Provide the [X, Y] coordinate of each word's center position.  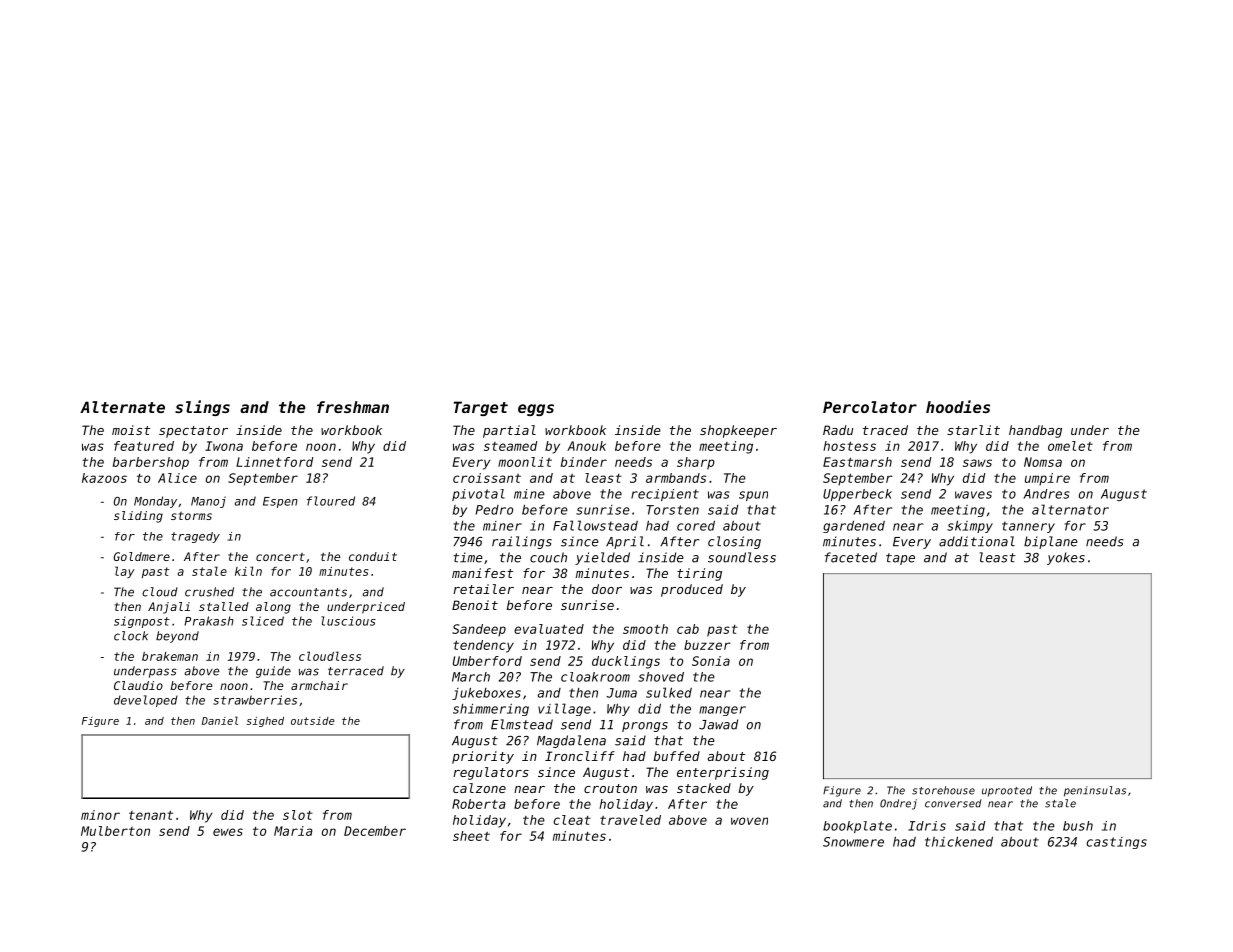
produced [692, 590]
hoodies [958, 406]
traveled [630, 820]
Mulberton [115, 831]
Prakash [209, 621]
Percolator [870, 407]
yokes [1066, 558]
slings [202, 408]
